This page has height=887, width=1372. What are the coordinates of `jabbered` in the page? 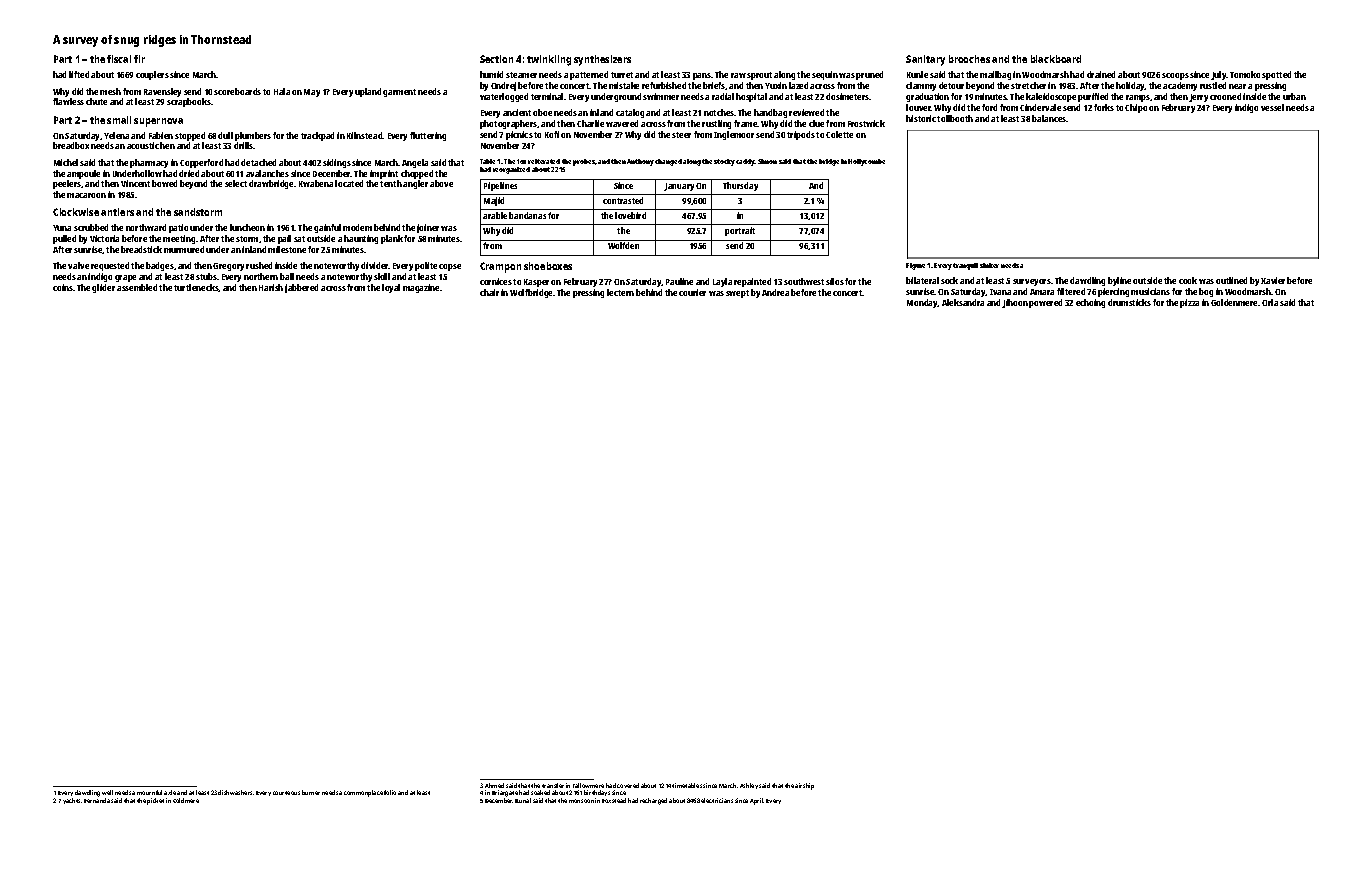 It's located at (301, 288).
